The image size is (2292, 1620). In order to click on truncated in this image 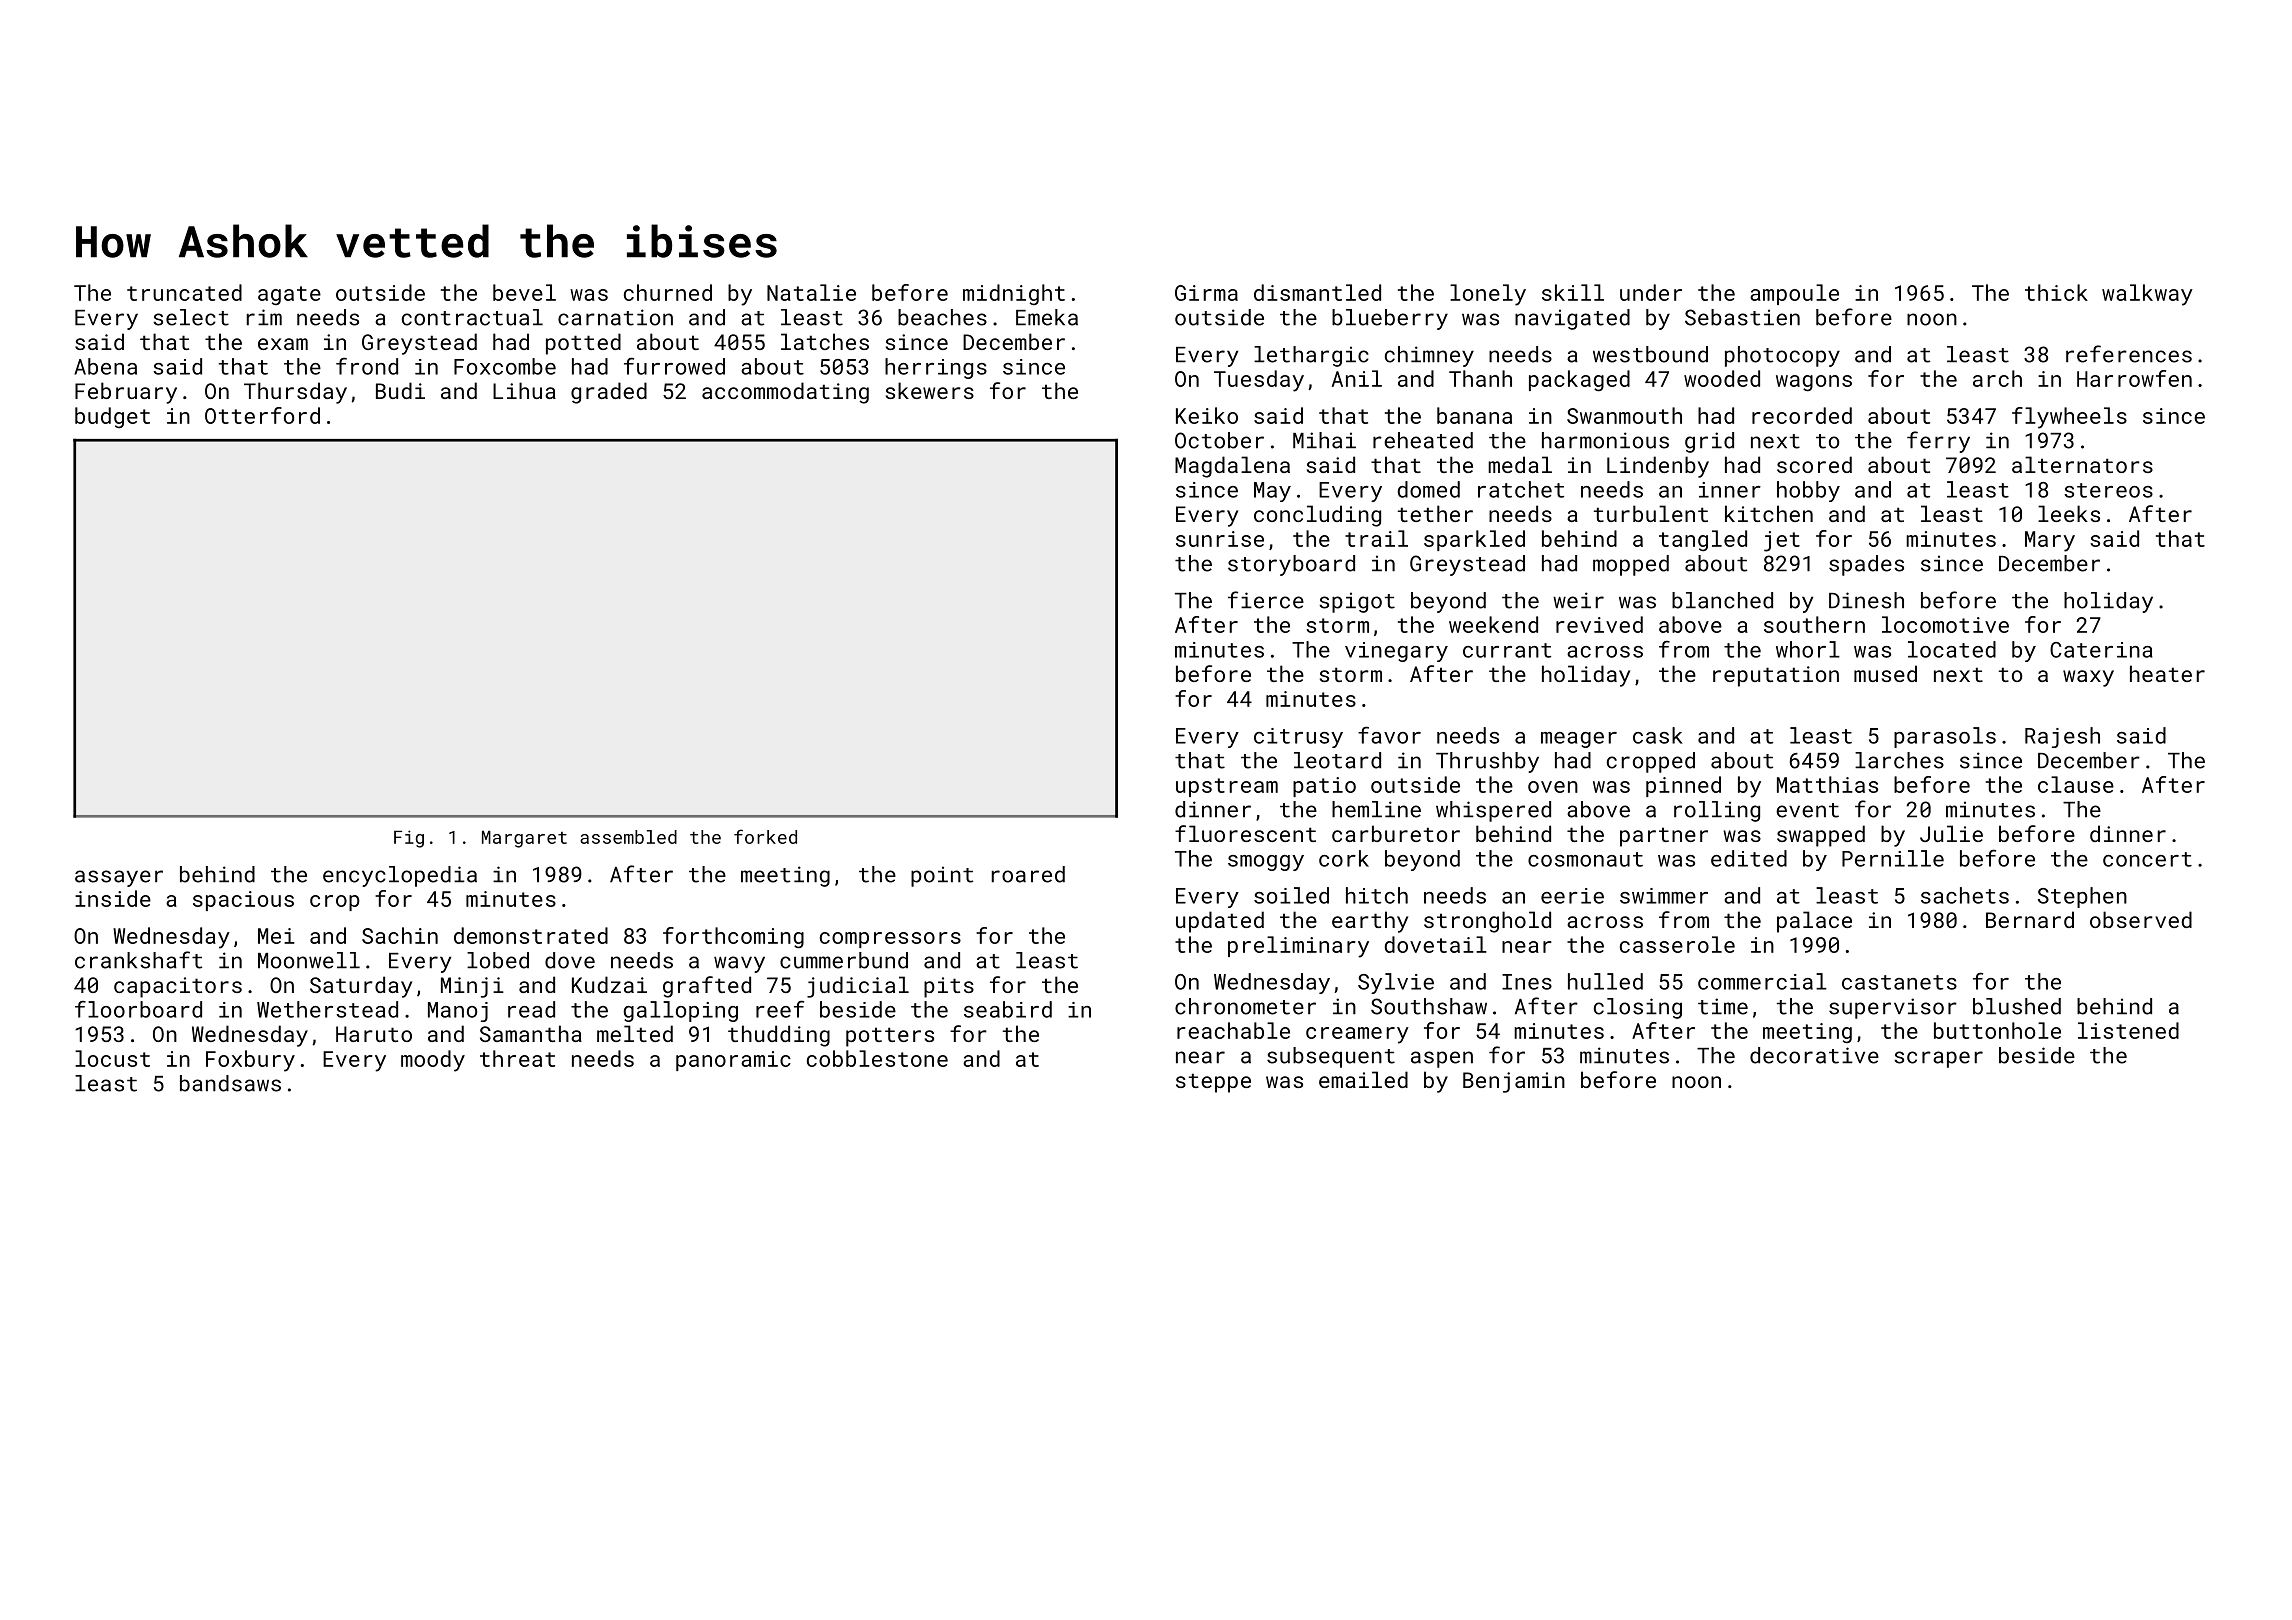, I will do `click(184, 292)`.
